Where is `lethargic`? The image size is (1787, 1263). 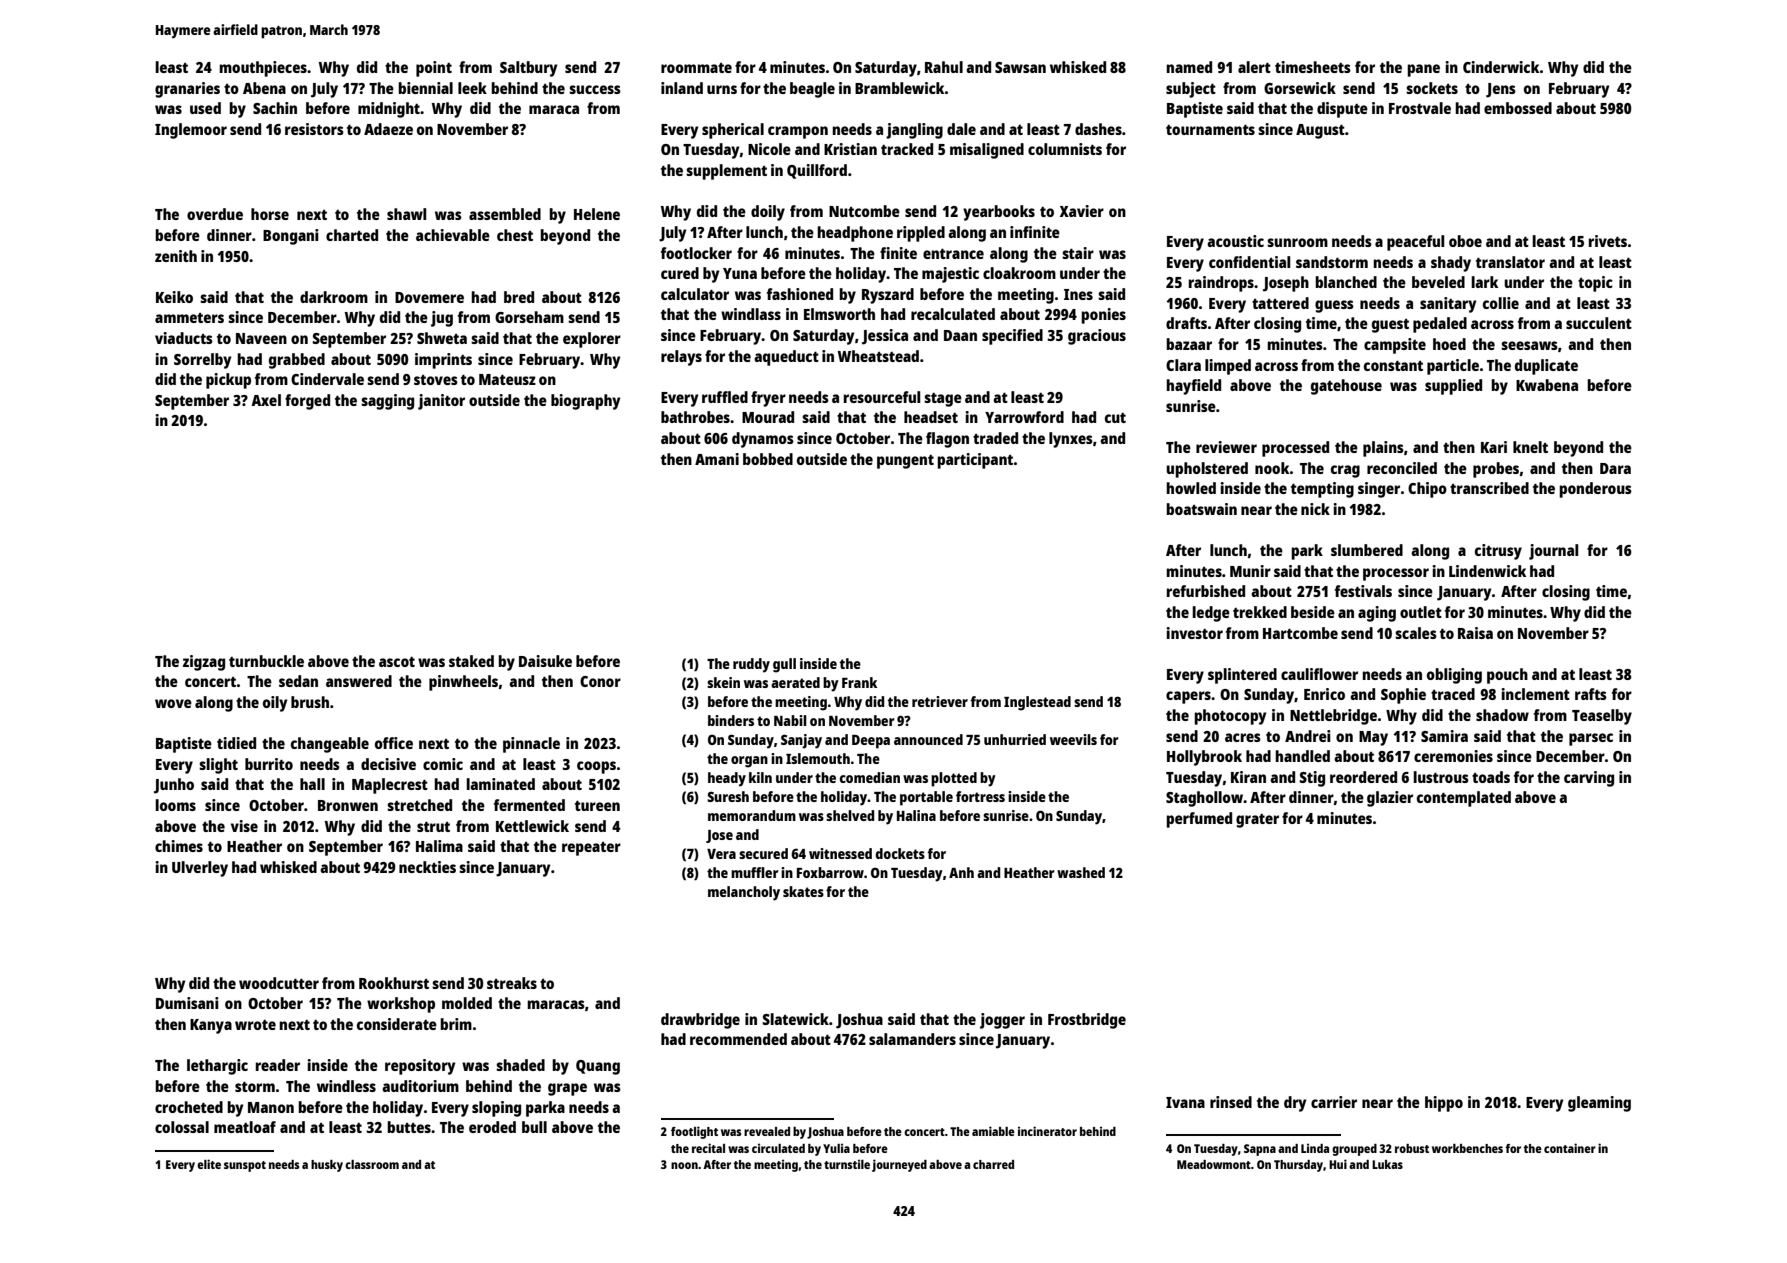
lethargic is located at coordinates (217, 1067).
